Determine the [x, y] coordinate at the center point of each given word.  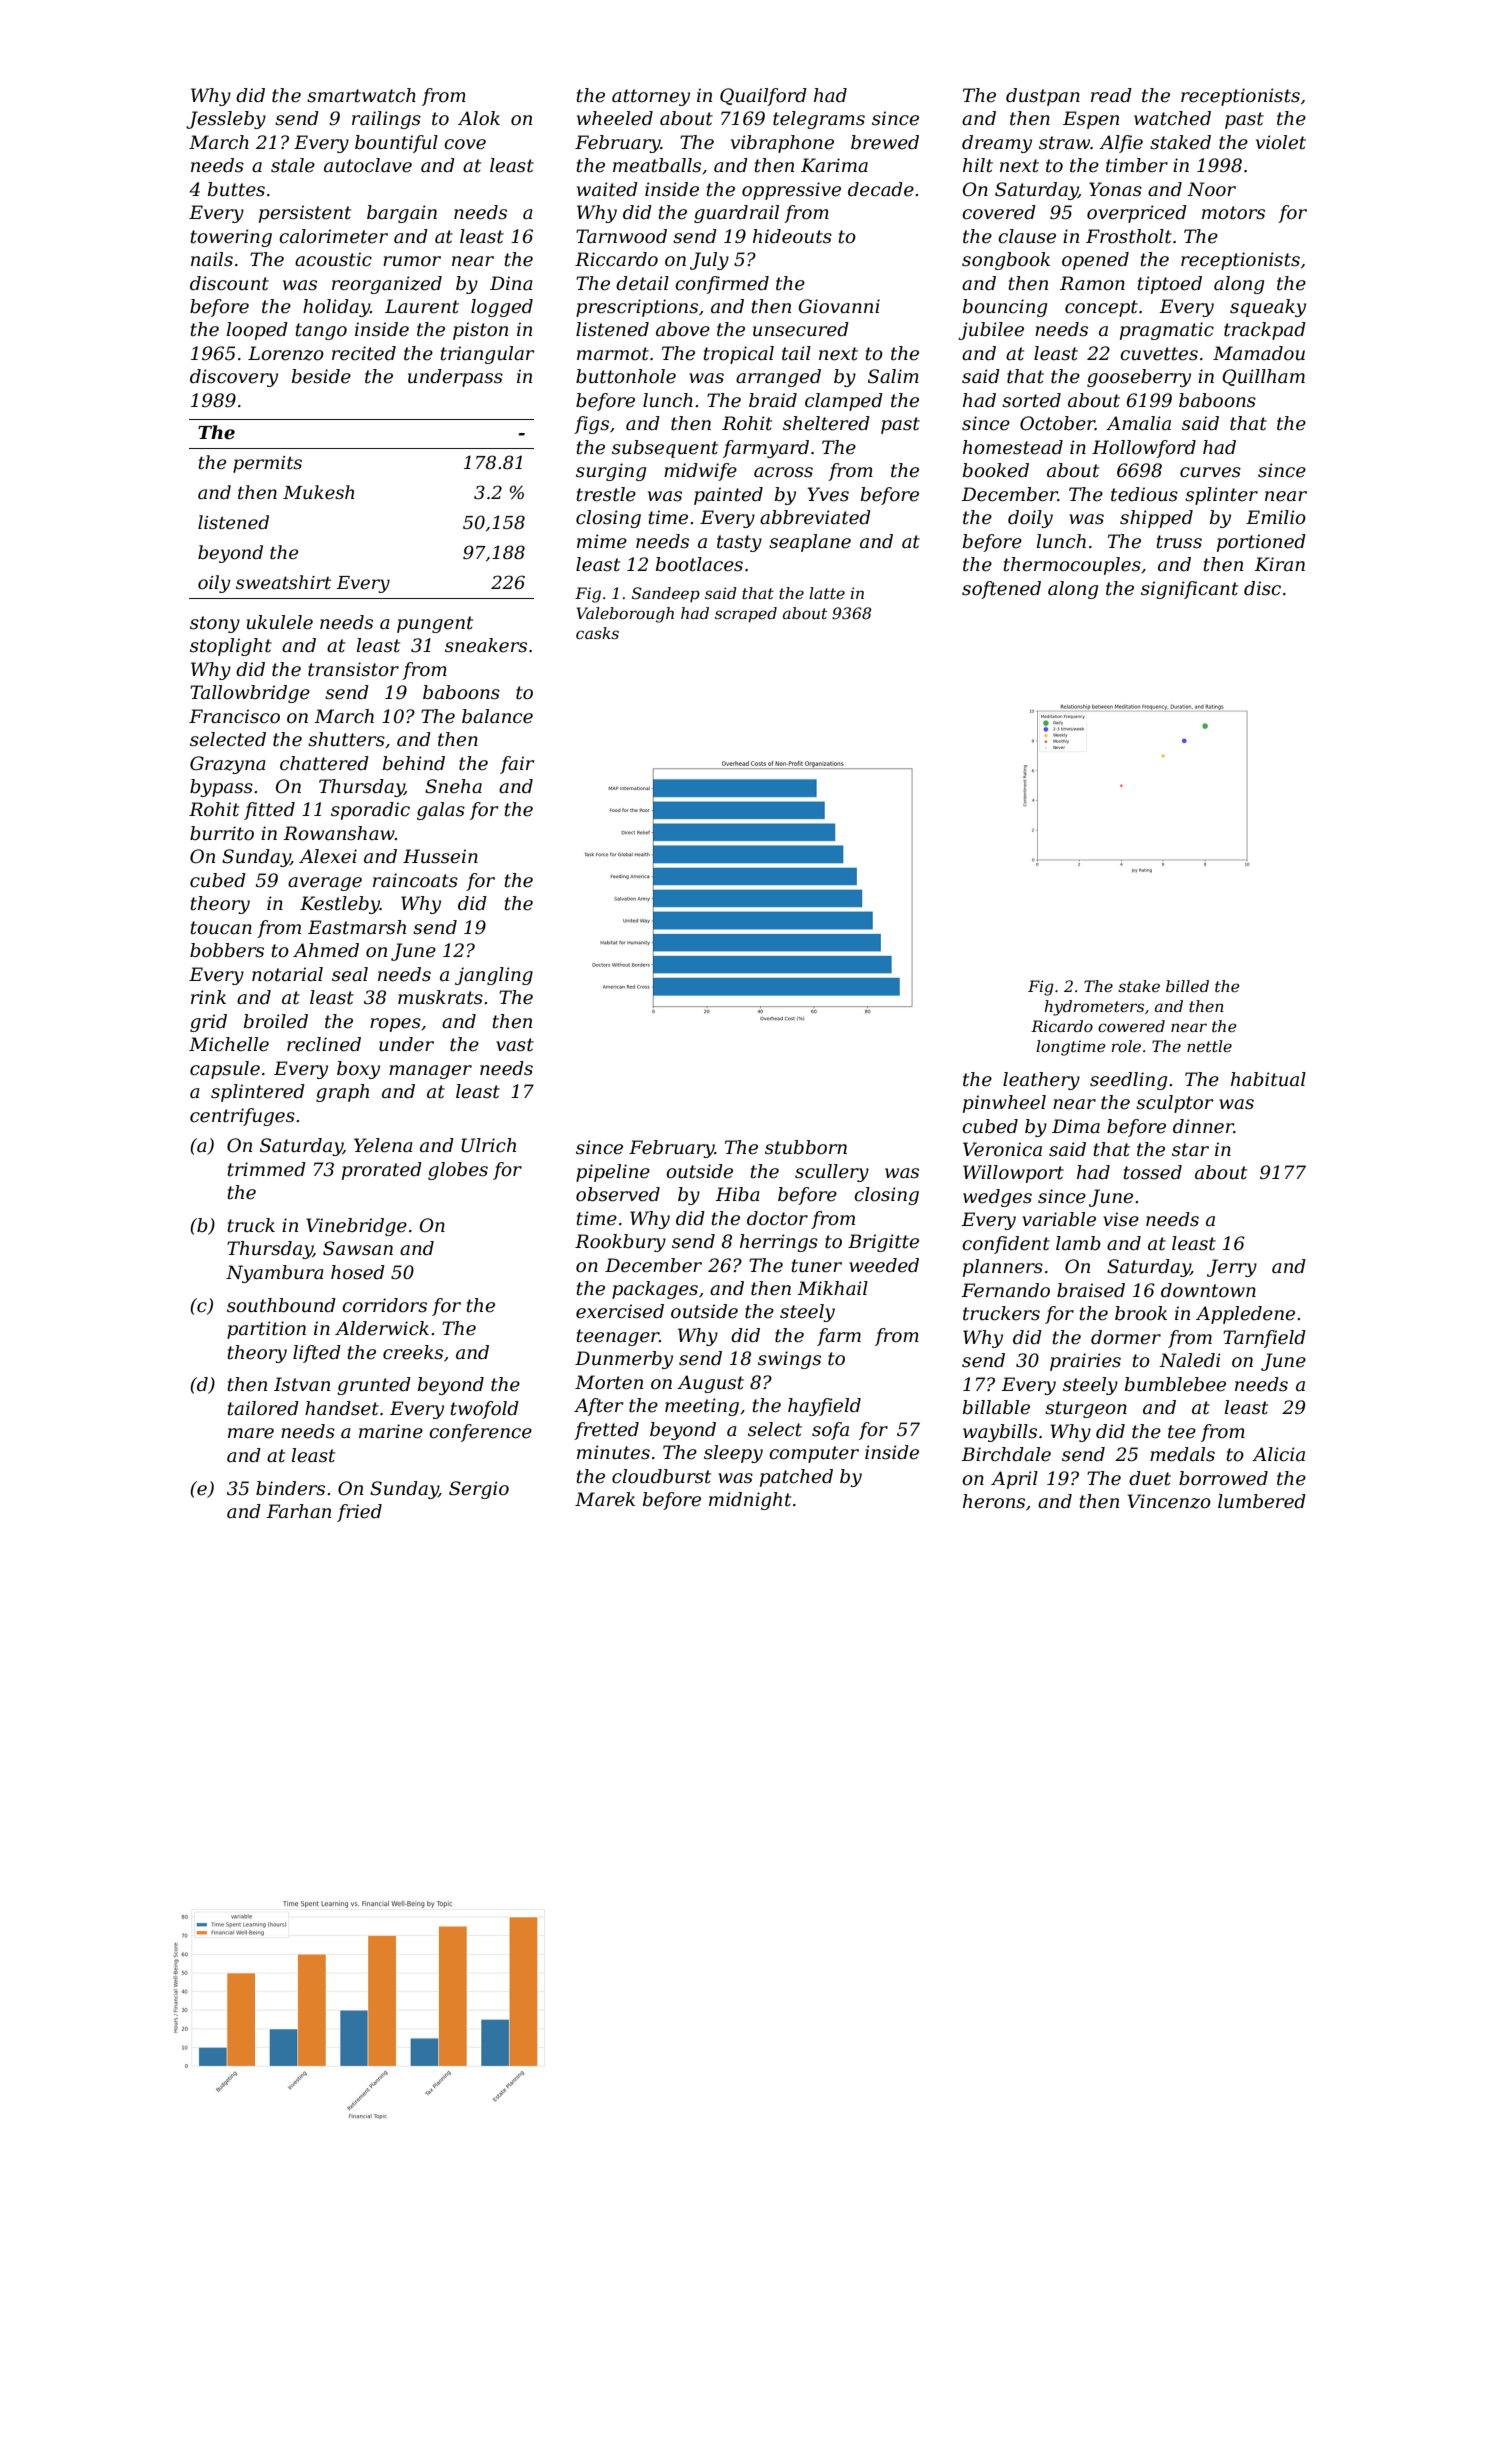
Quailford [763, 97]
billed [1187, 986]
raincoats [415, 880]
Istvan [302, 1384]
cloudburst [661, 1476]
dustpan [1043, 97]
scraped [746, 615]
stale [293, 165]
